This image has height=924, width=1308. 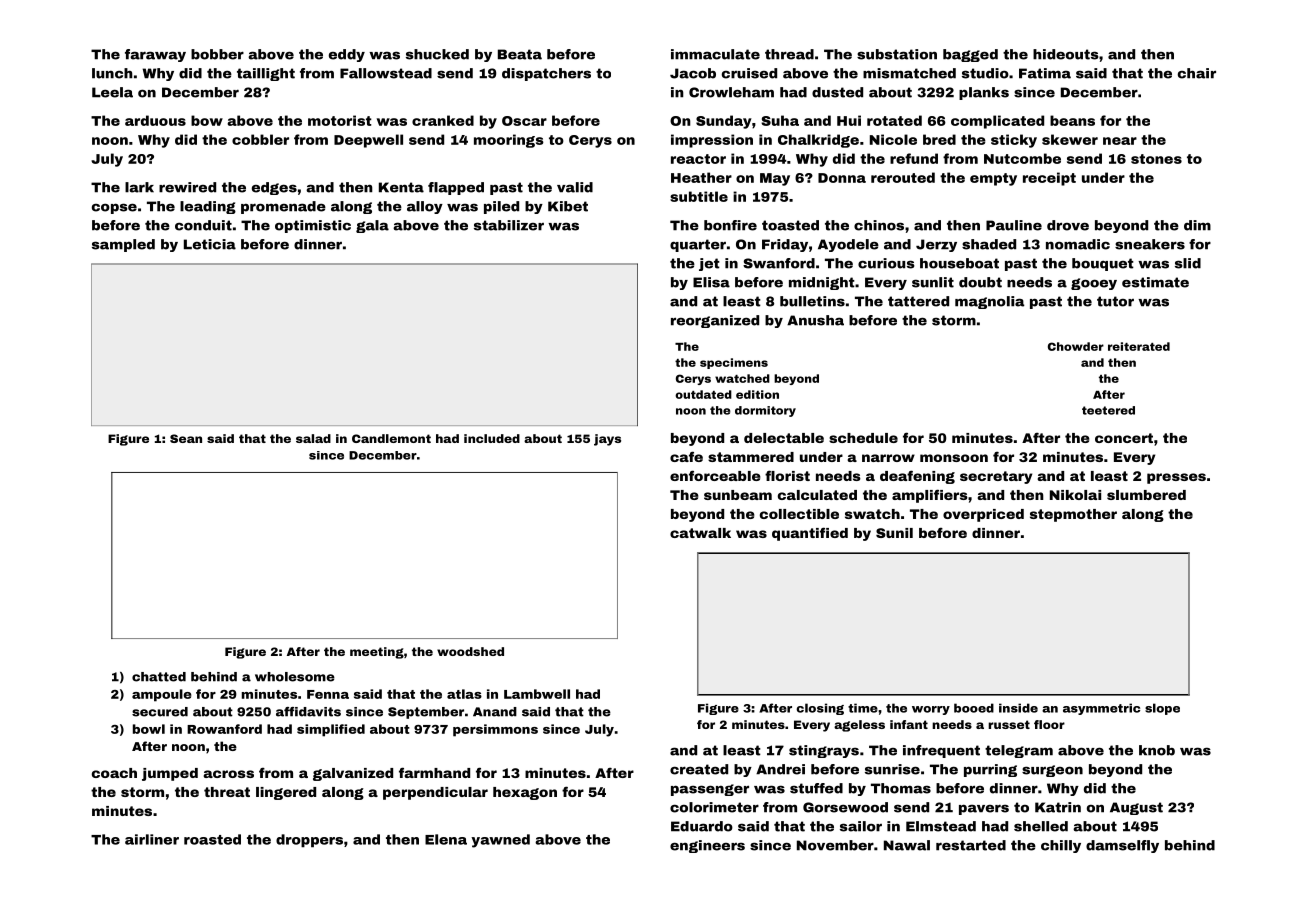 I want to click on Leticia, so click(x=210, y=244).
